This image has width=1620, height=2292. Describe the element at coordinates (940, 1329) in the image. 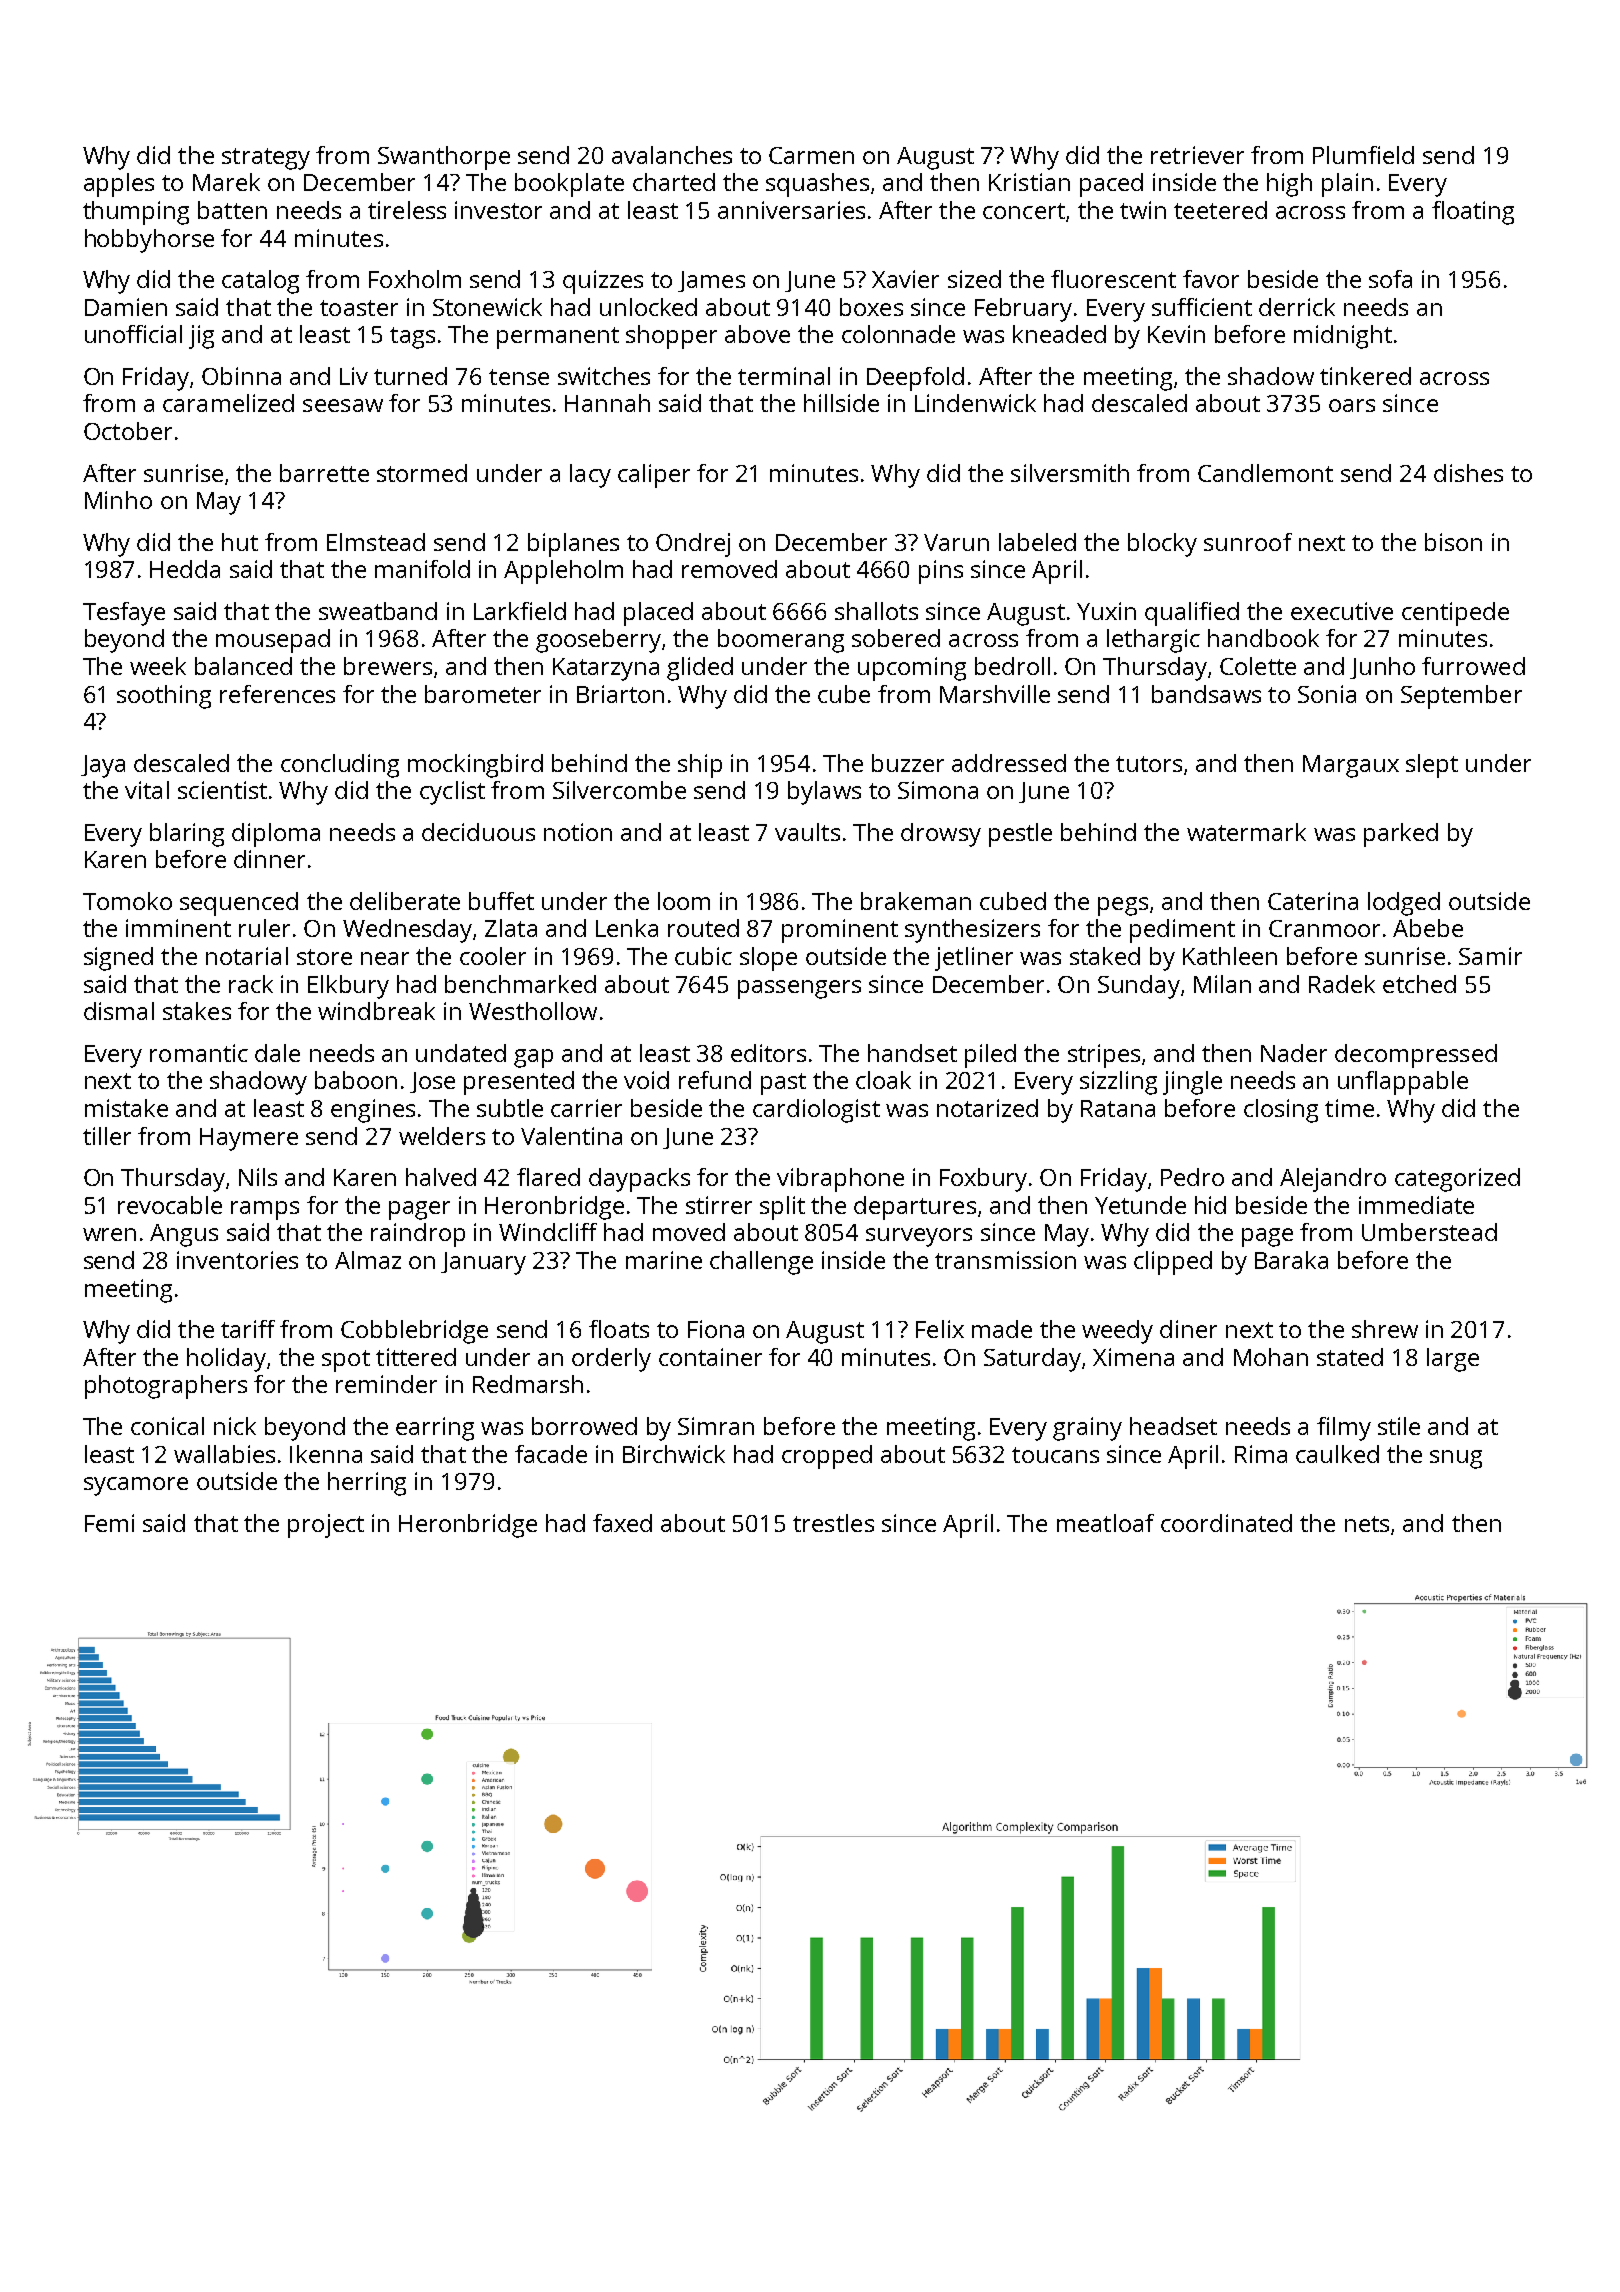

I see `Felix` at that location.
